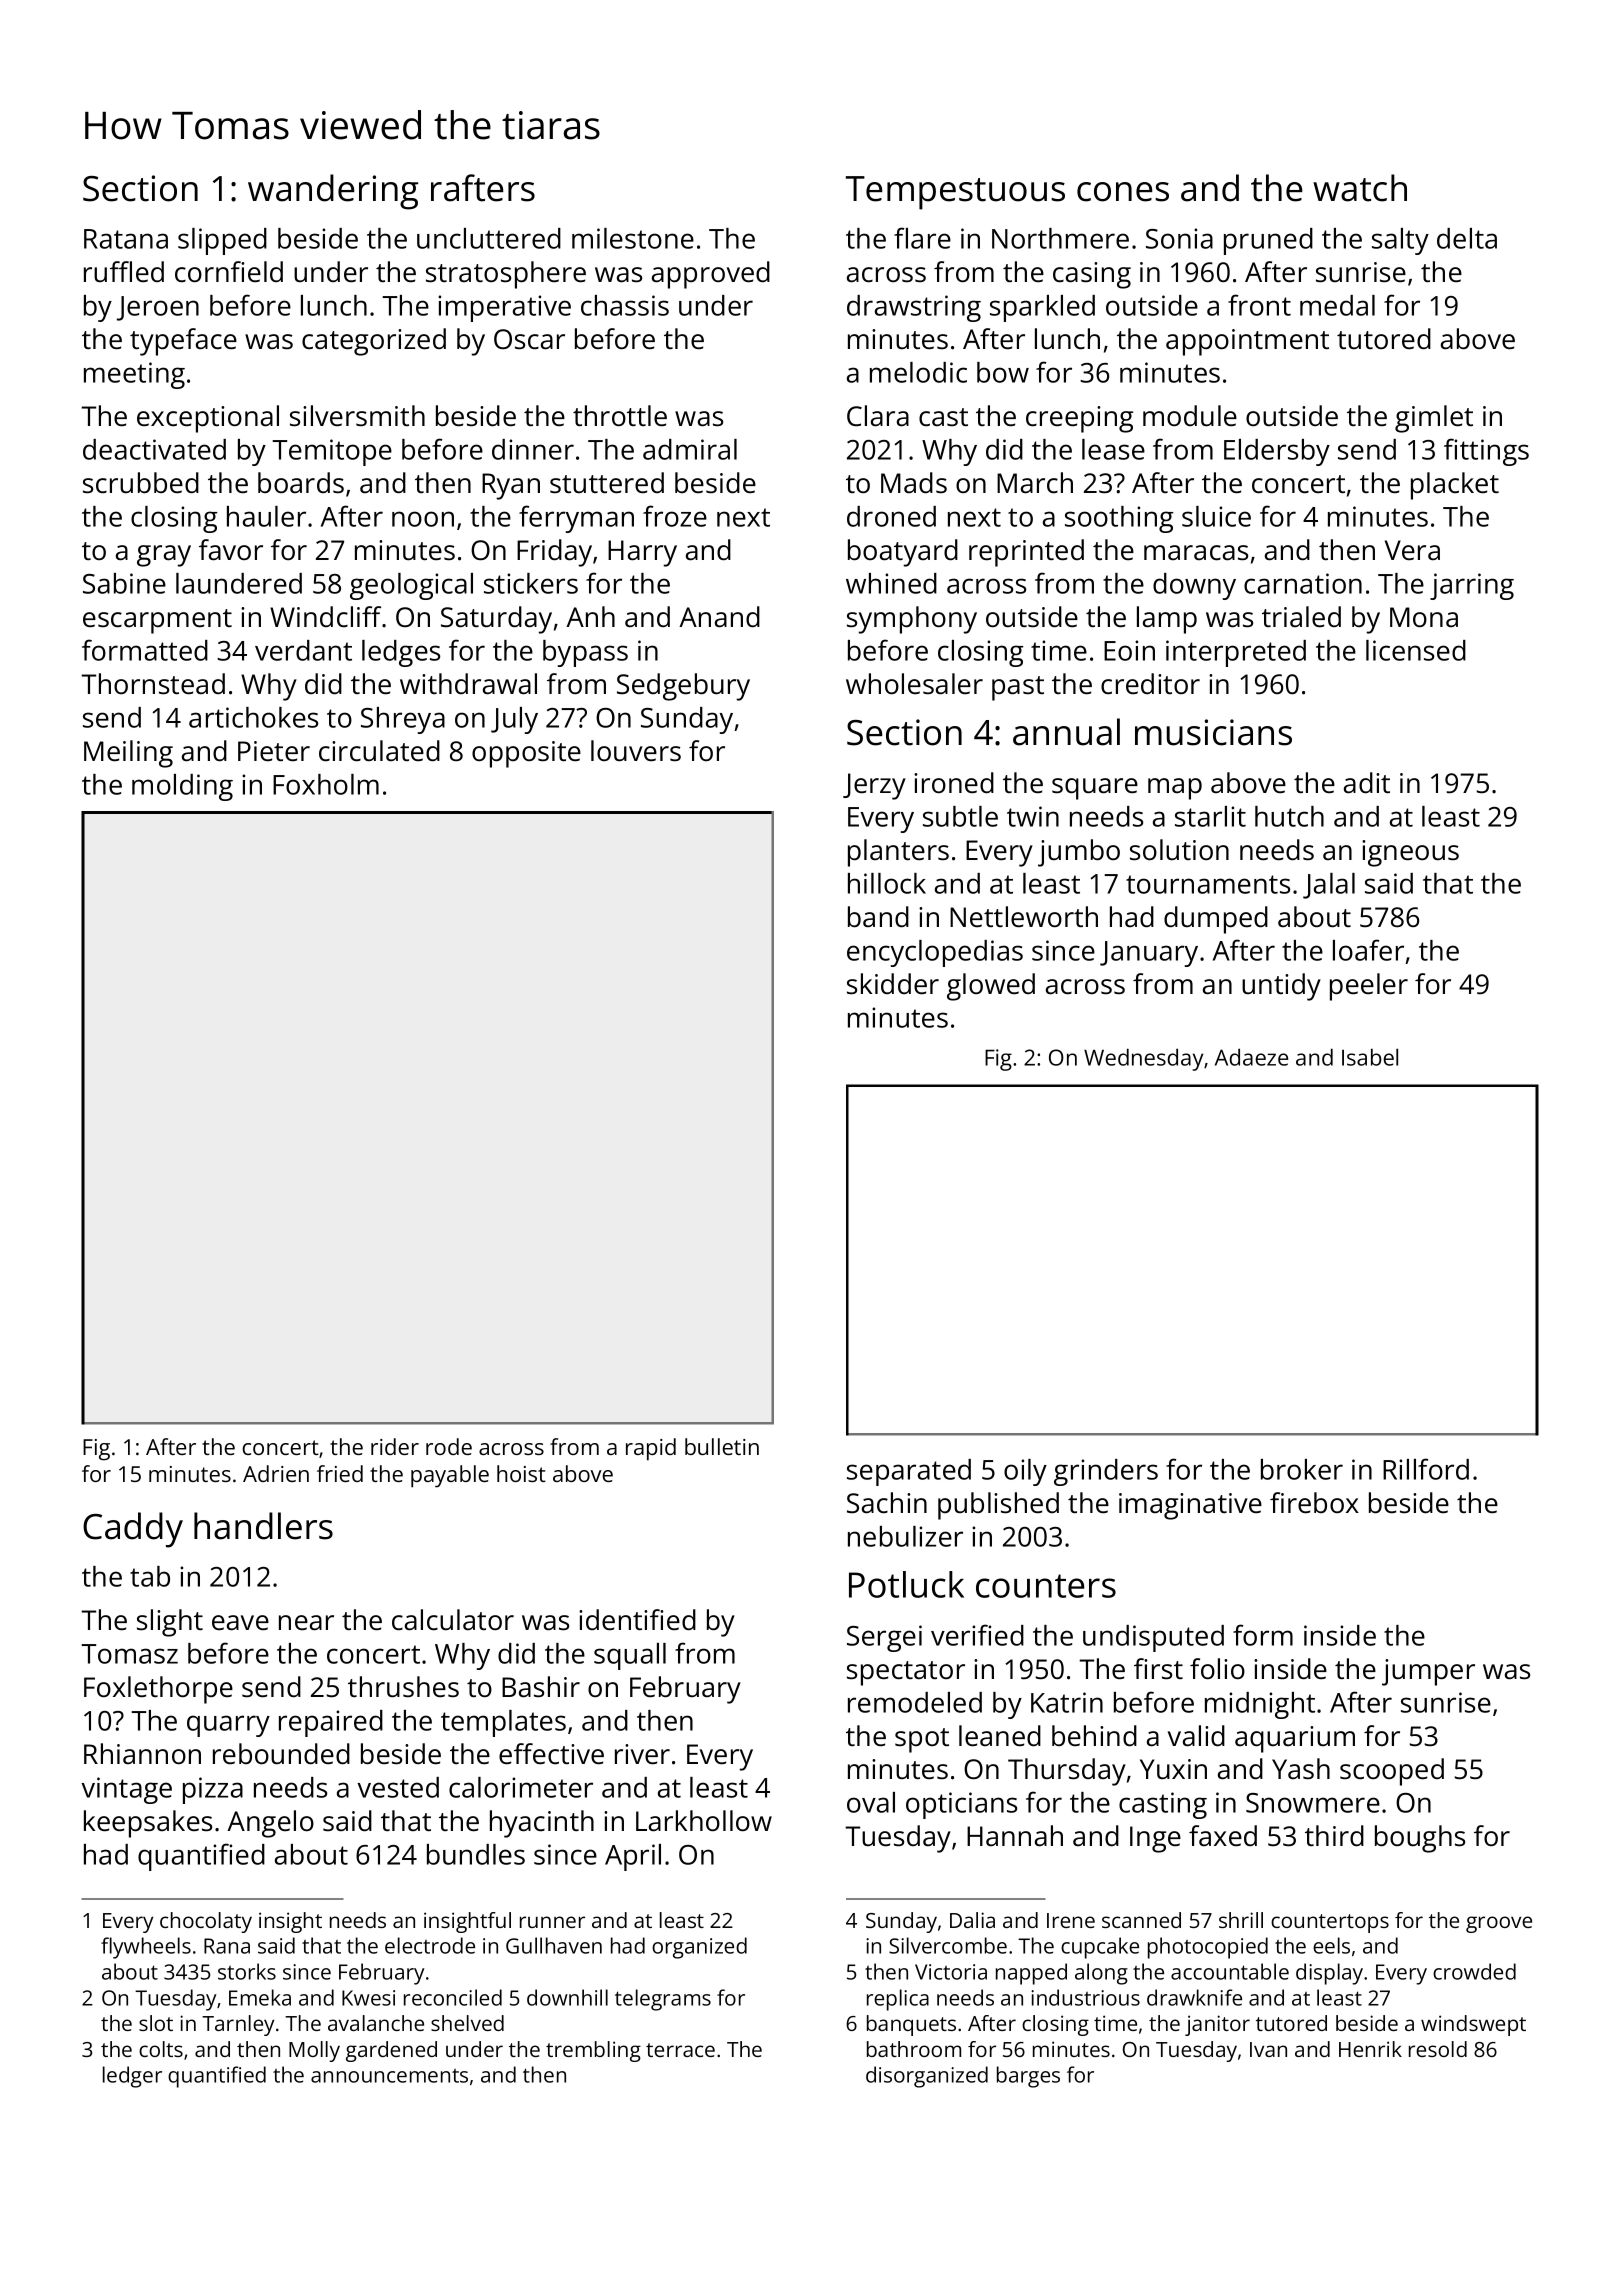 The width and height of the screenshot is (1620, 2292). I want to click on starlit, so click(1210, 816).
